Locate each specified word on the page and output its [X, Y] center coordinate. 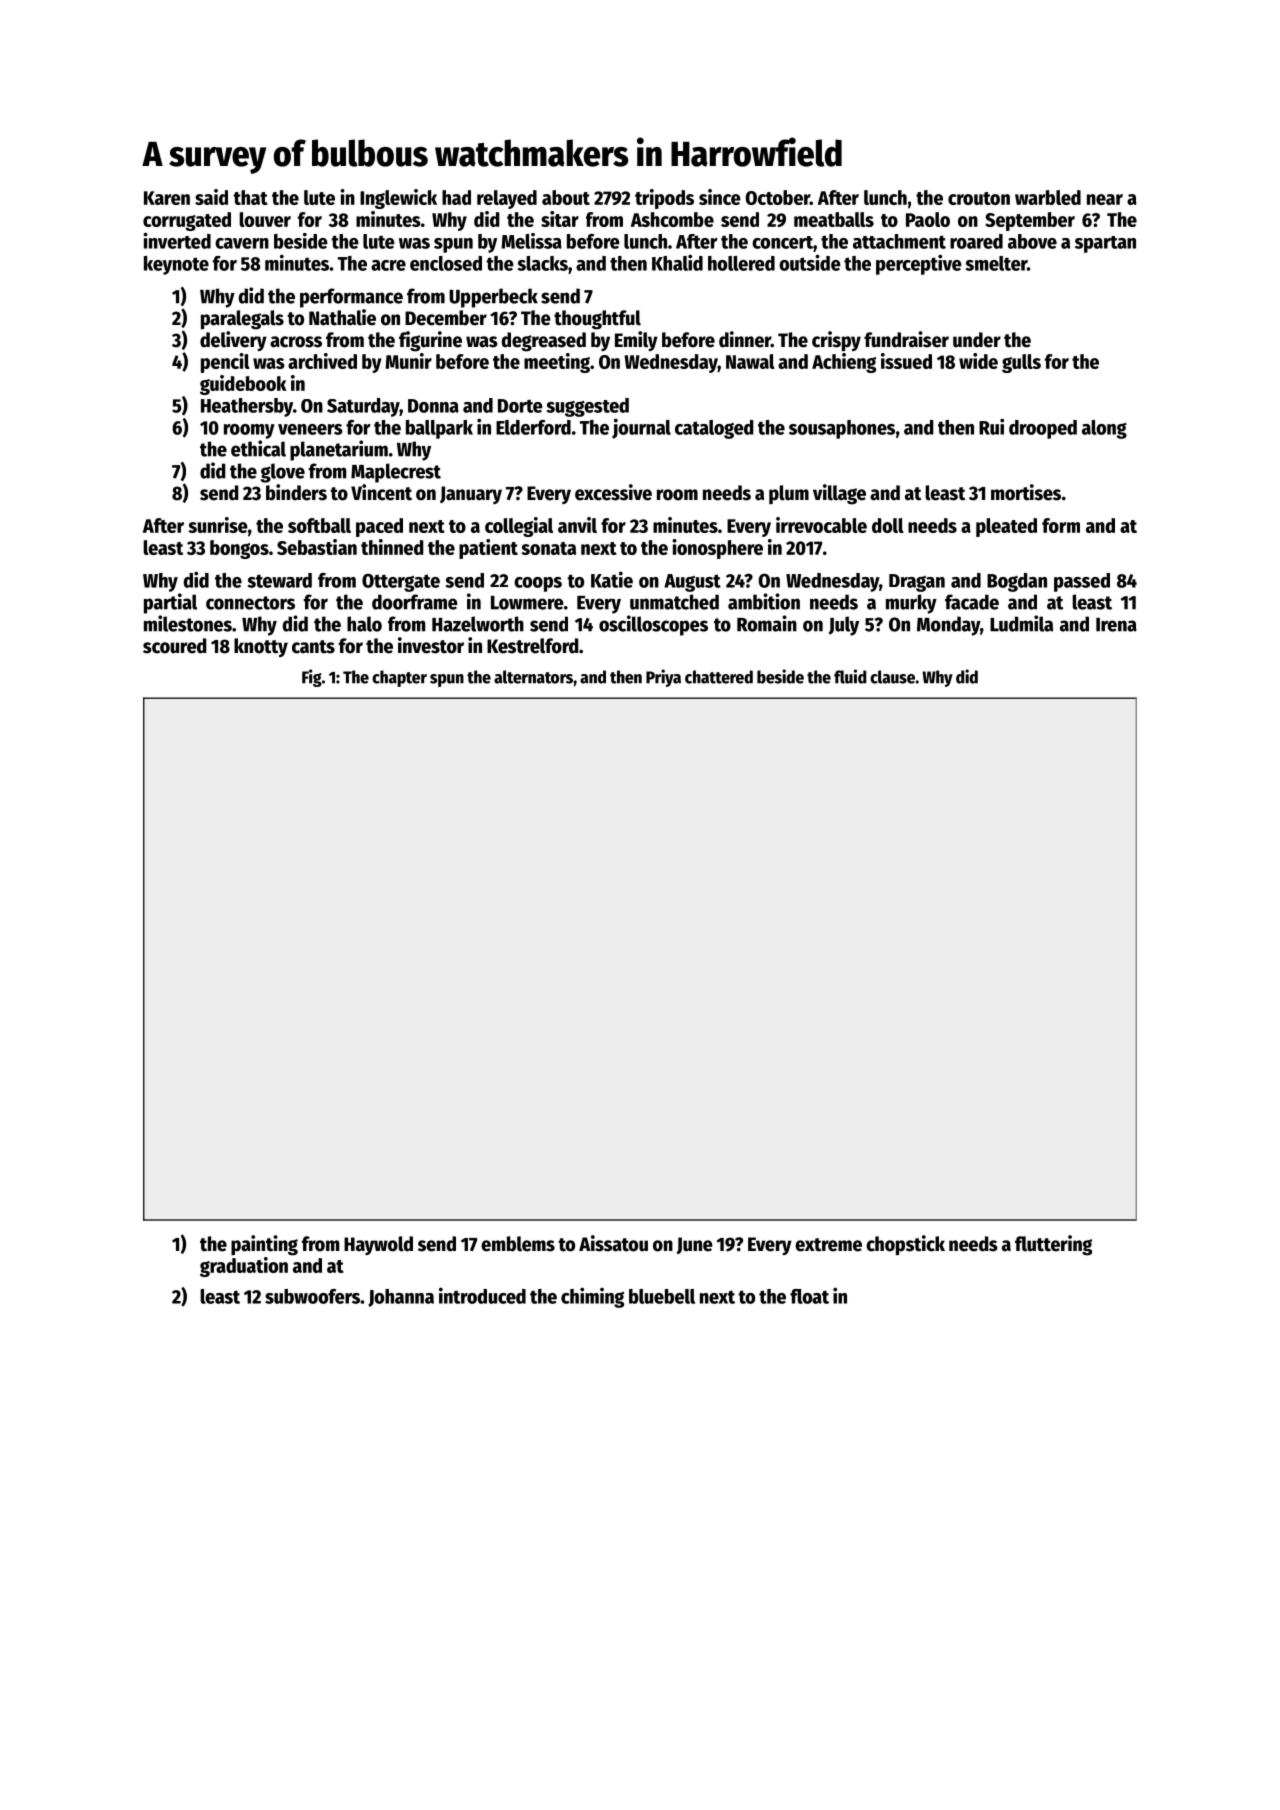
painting [264, 1245]
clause [892, 677]
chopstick [905, 1245]
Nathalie [342, 317]
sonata [548, 548]
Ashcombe [672, 219]
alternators [533, 677]
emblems [518, 1244]
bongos [239, 549]
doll [888, 525]
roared [976, 241]
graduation [244, 1267]
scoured [175, 646]
